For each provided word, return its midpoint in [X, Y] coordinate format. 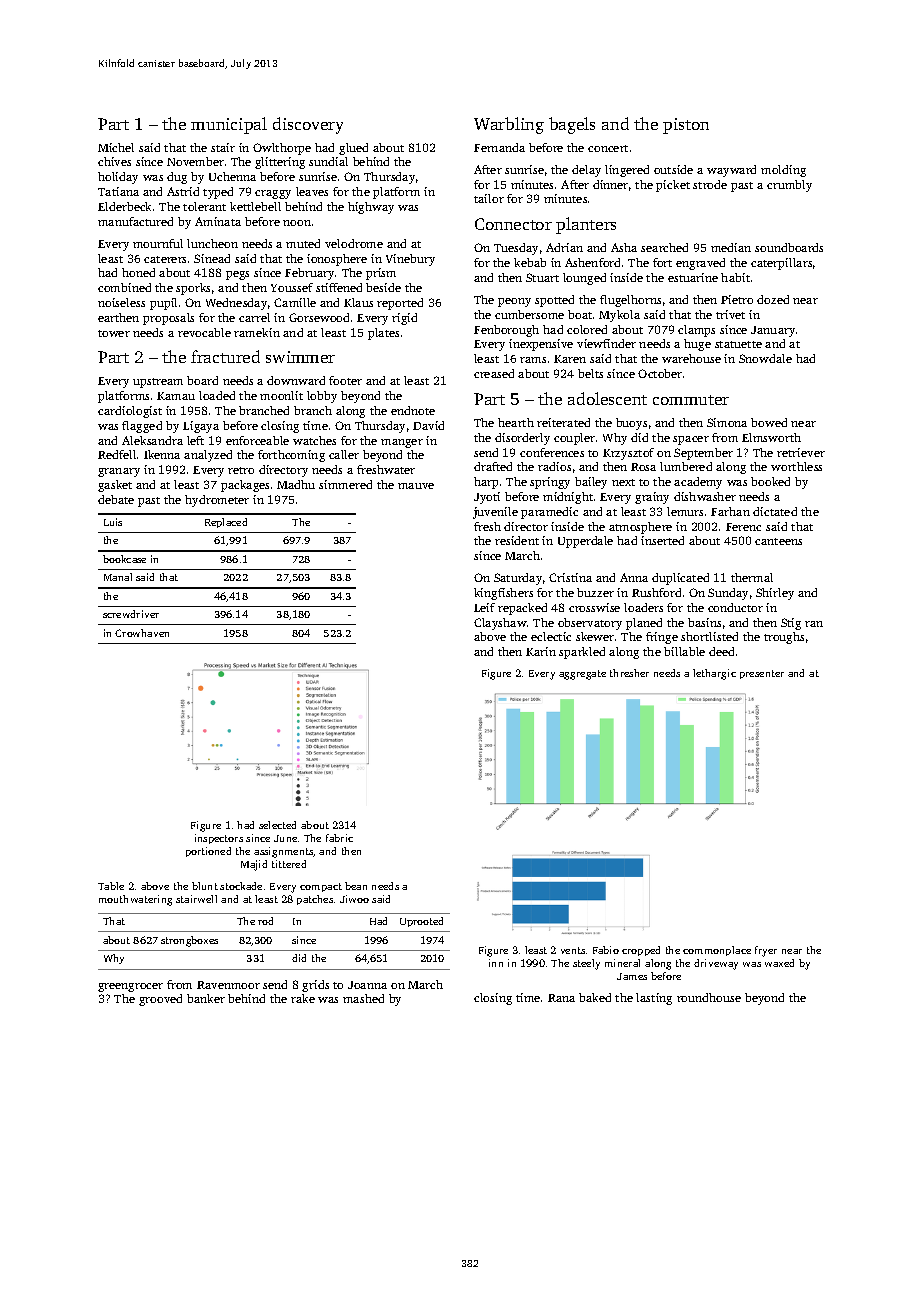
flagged [142, 427]
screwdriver [131, 614]
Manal [118, 577]
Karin [541, 651]
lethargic [714, 674]
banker [206, 998]
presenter [762, 674]
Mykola [619, 316]
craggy [273, 194]
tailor [489, 198]
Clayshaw [500, 624]
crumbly [789, 186]
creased [494, 373]
